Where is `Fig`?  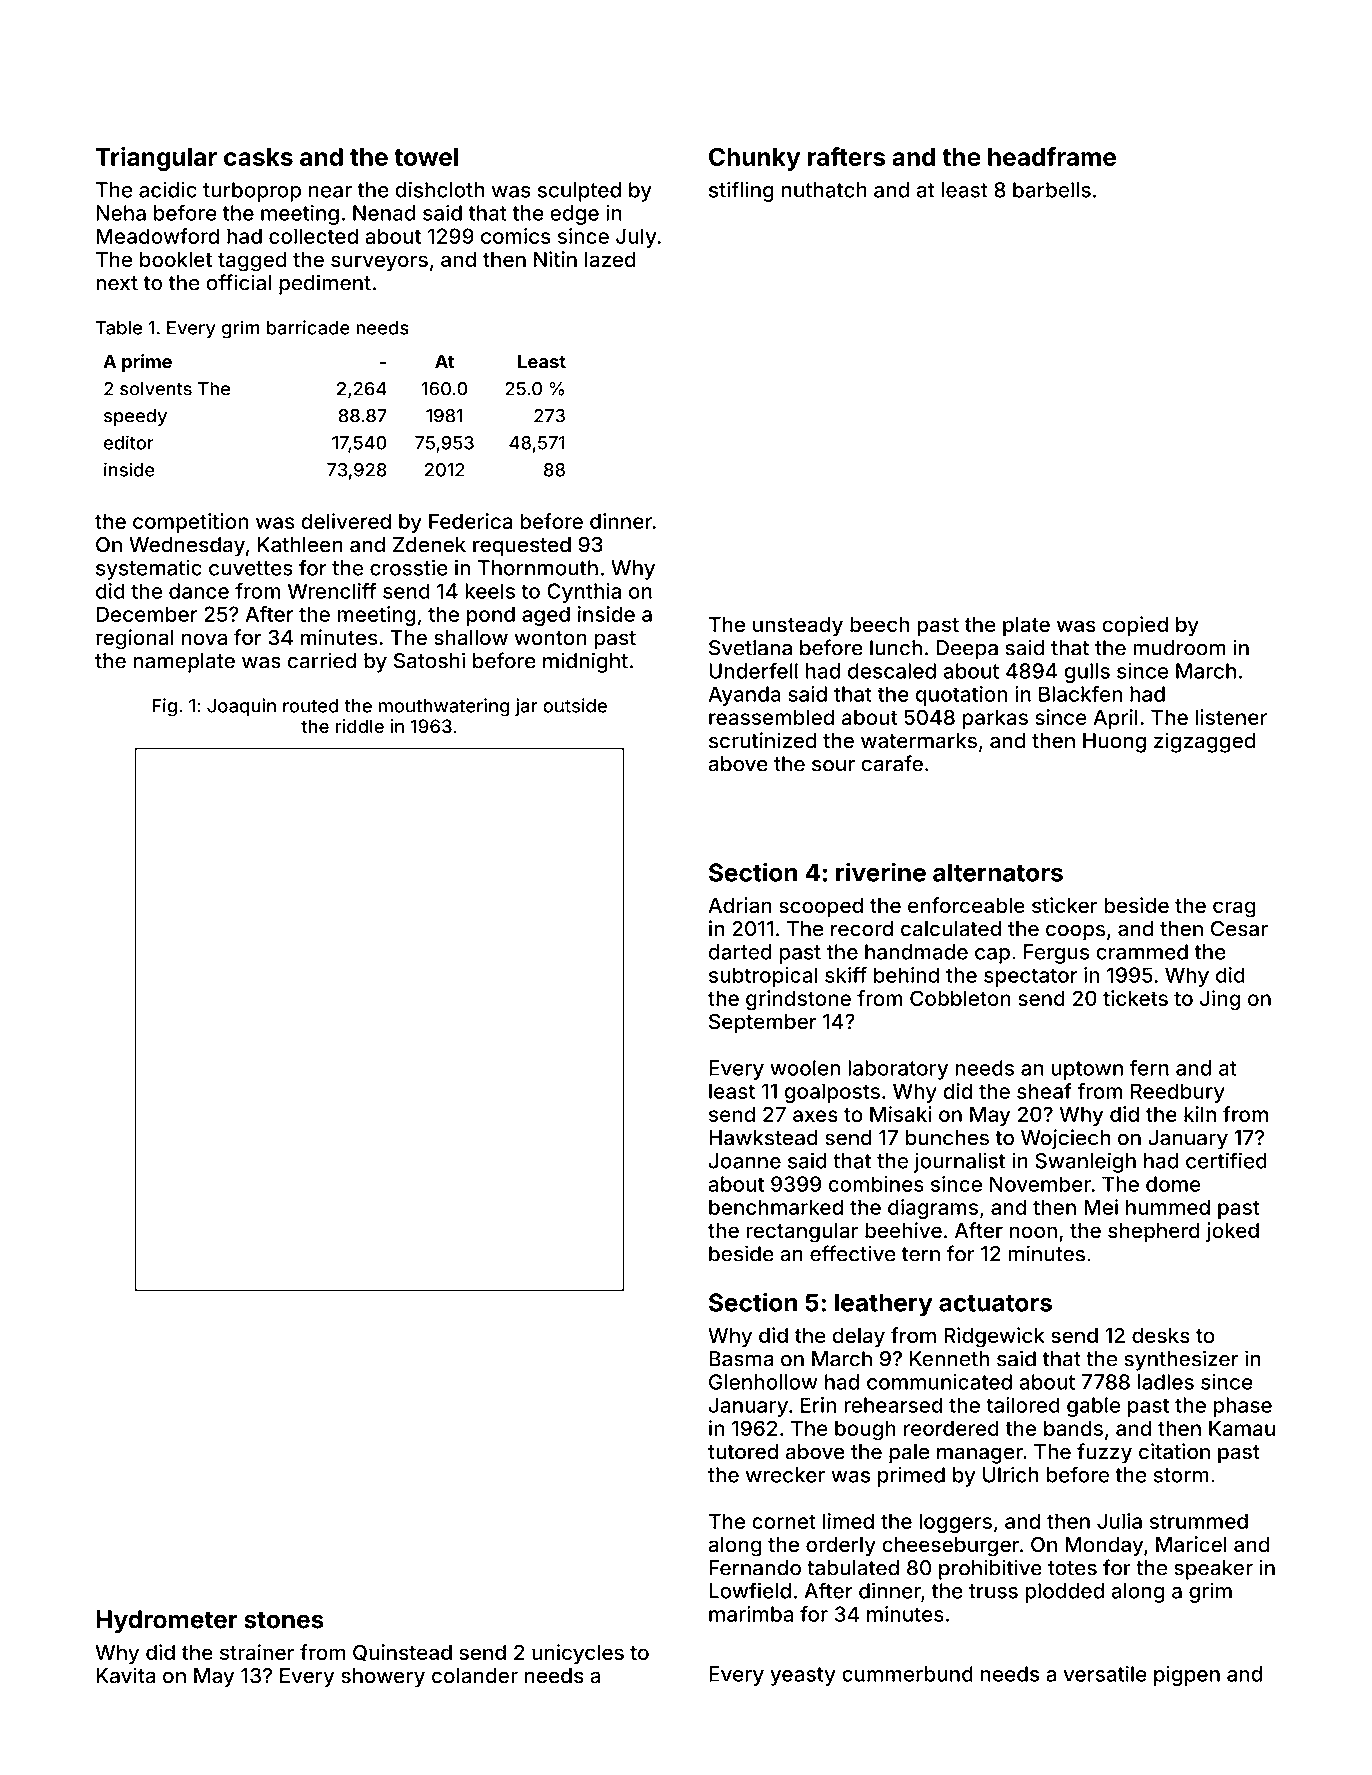
Fig is located at coordinates (164, 707).
